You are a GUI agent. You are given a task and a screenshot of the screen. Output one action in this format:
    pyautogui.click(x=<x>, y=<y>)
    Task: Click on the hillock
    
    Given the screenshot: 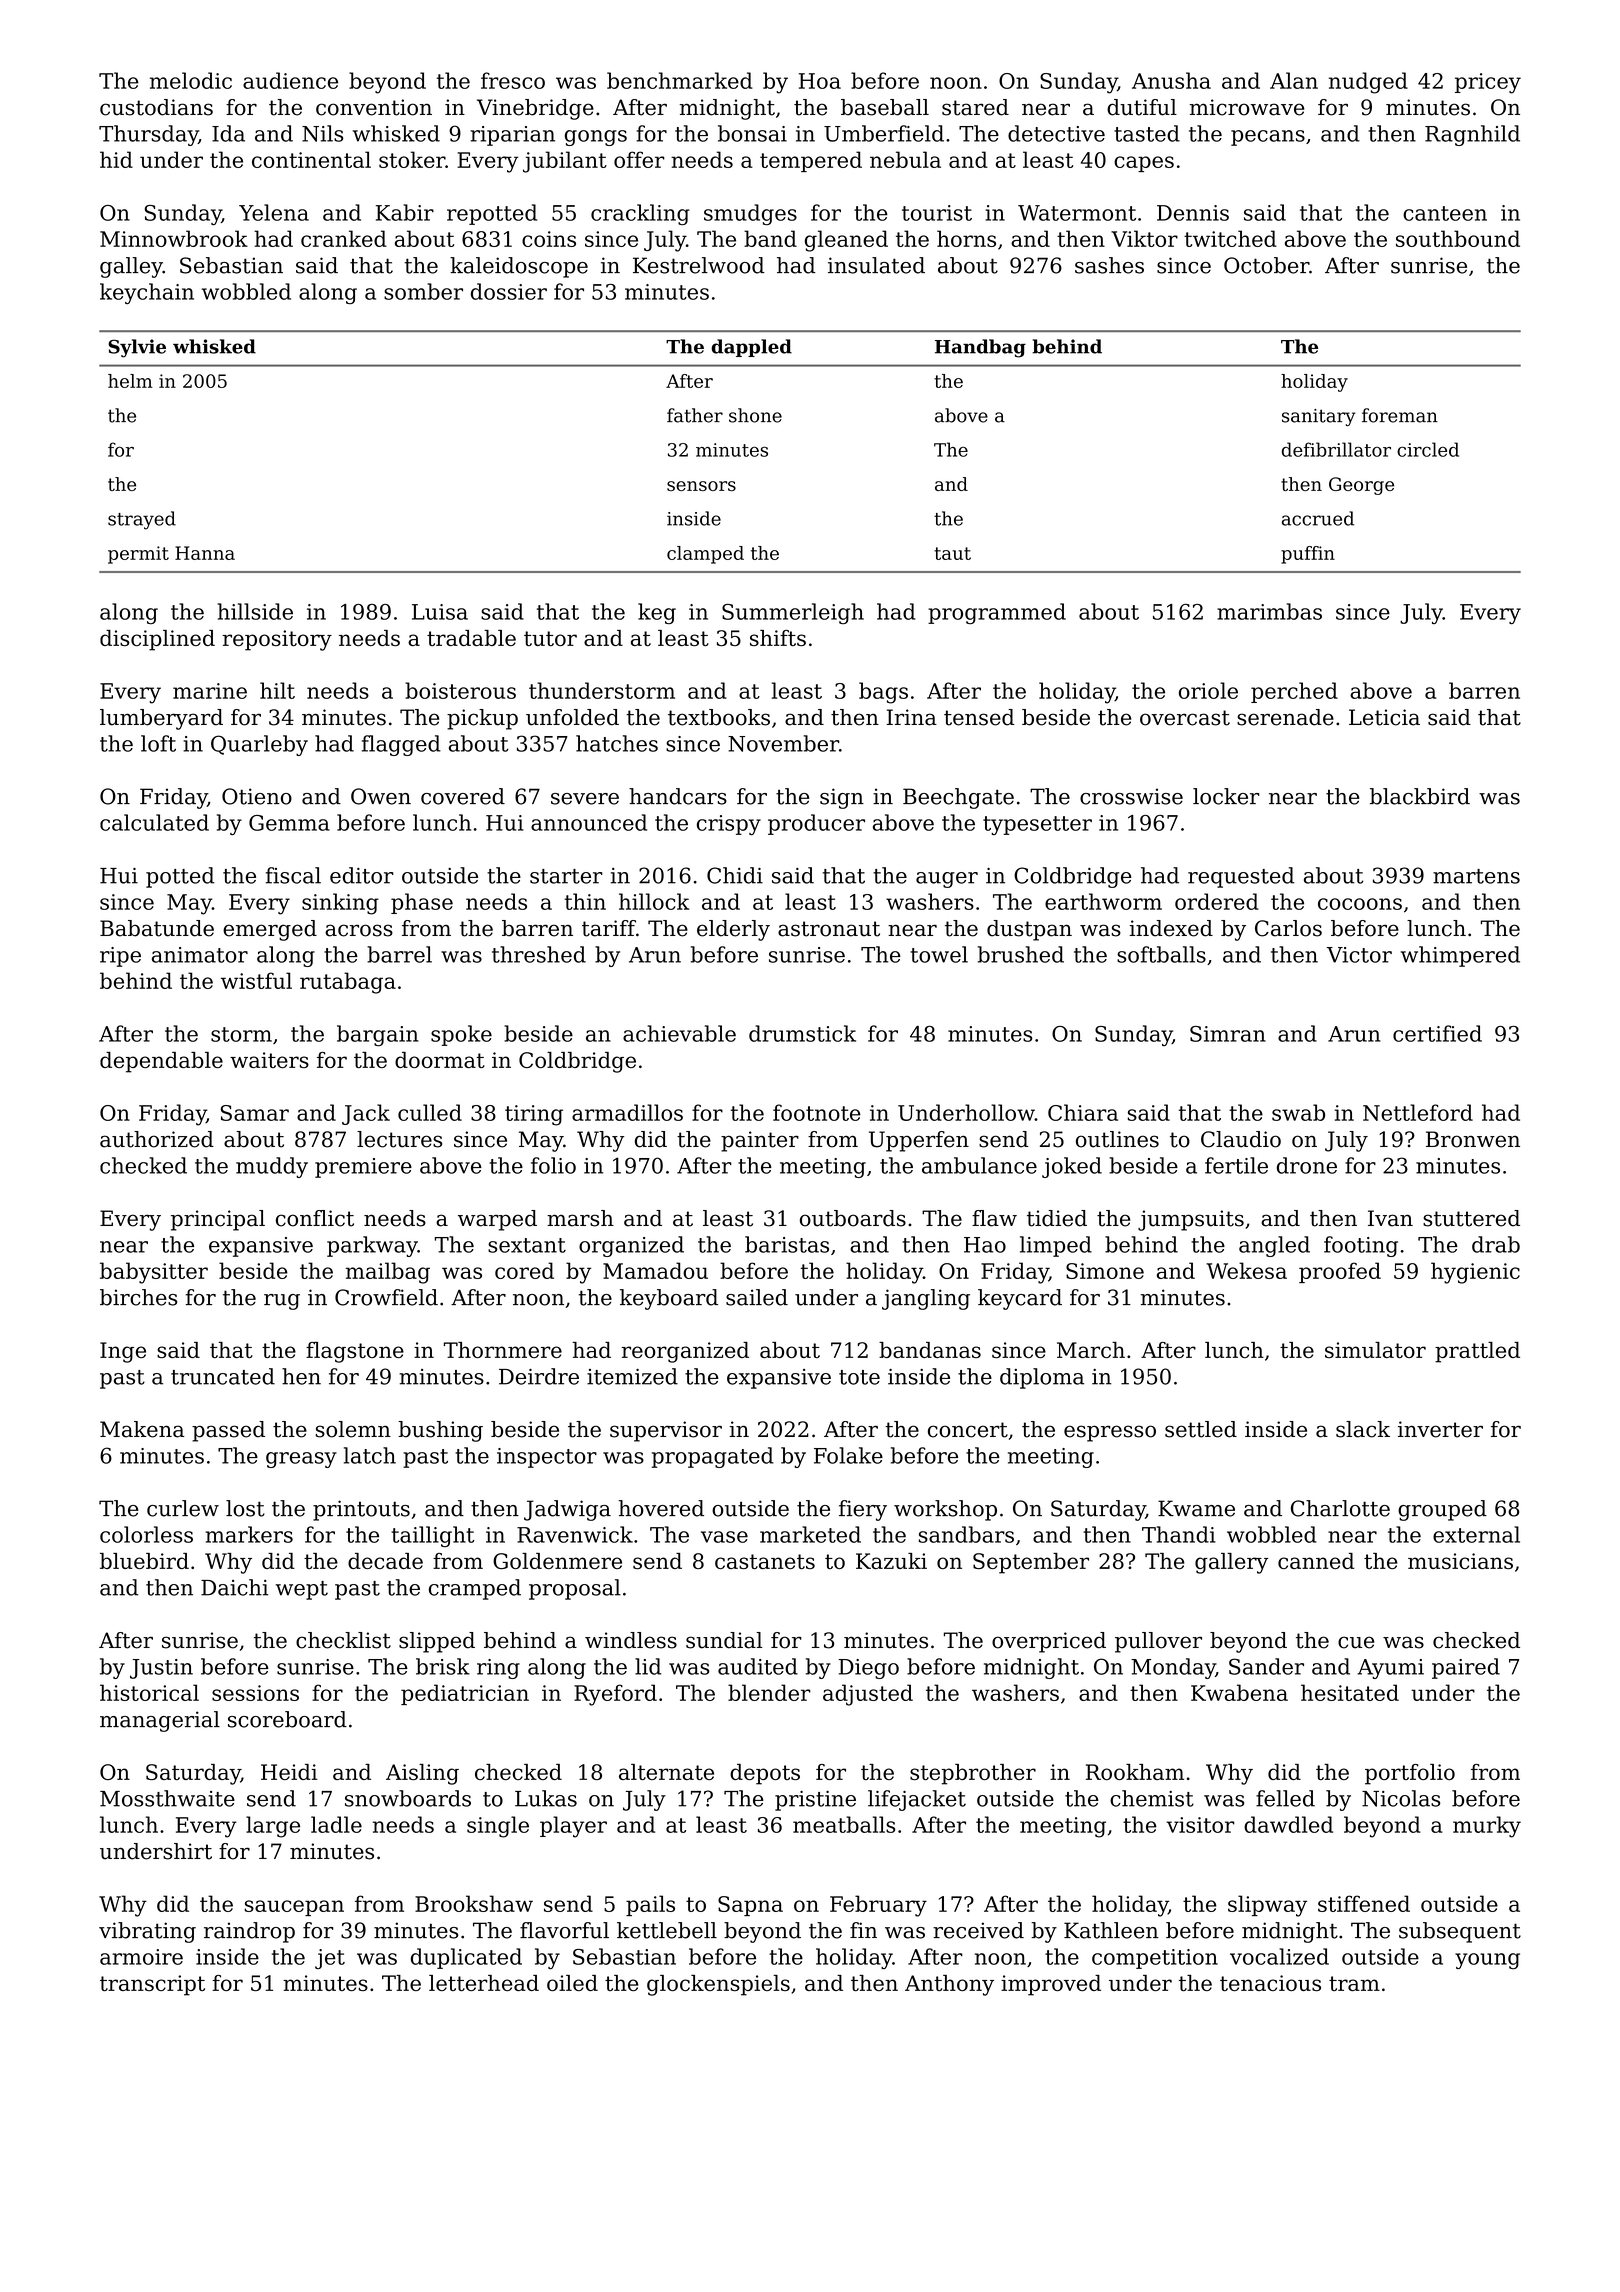 What is the action you would take?
    pyautogui.click(x=654, y=901)
